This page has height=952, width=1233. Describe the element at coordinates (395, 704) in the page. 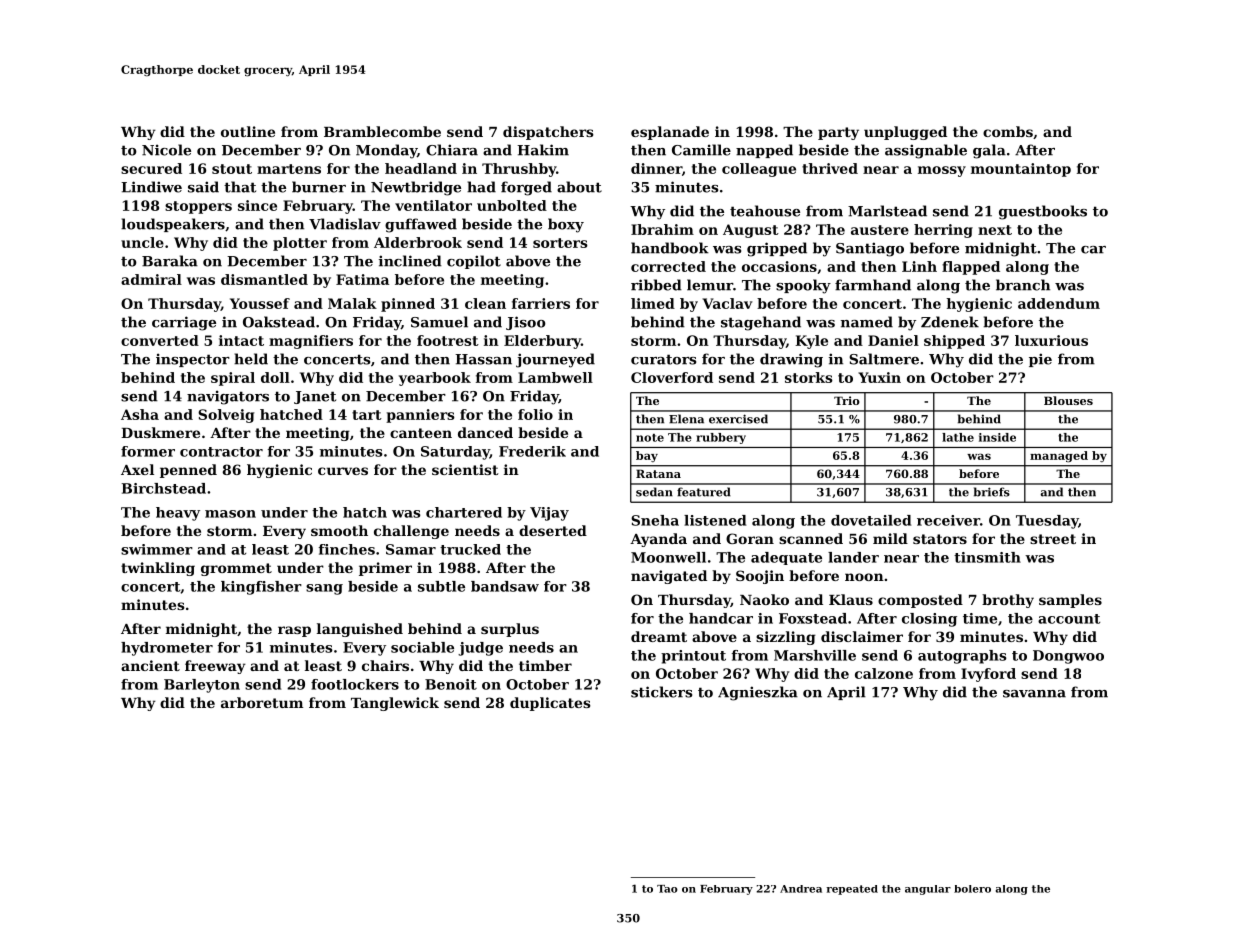

I see `Tanglewick` at that location.
